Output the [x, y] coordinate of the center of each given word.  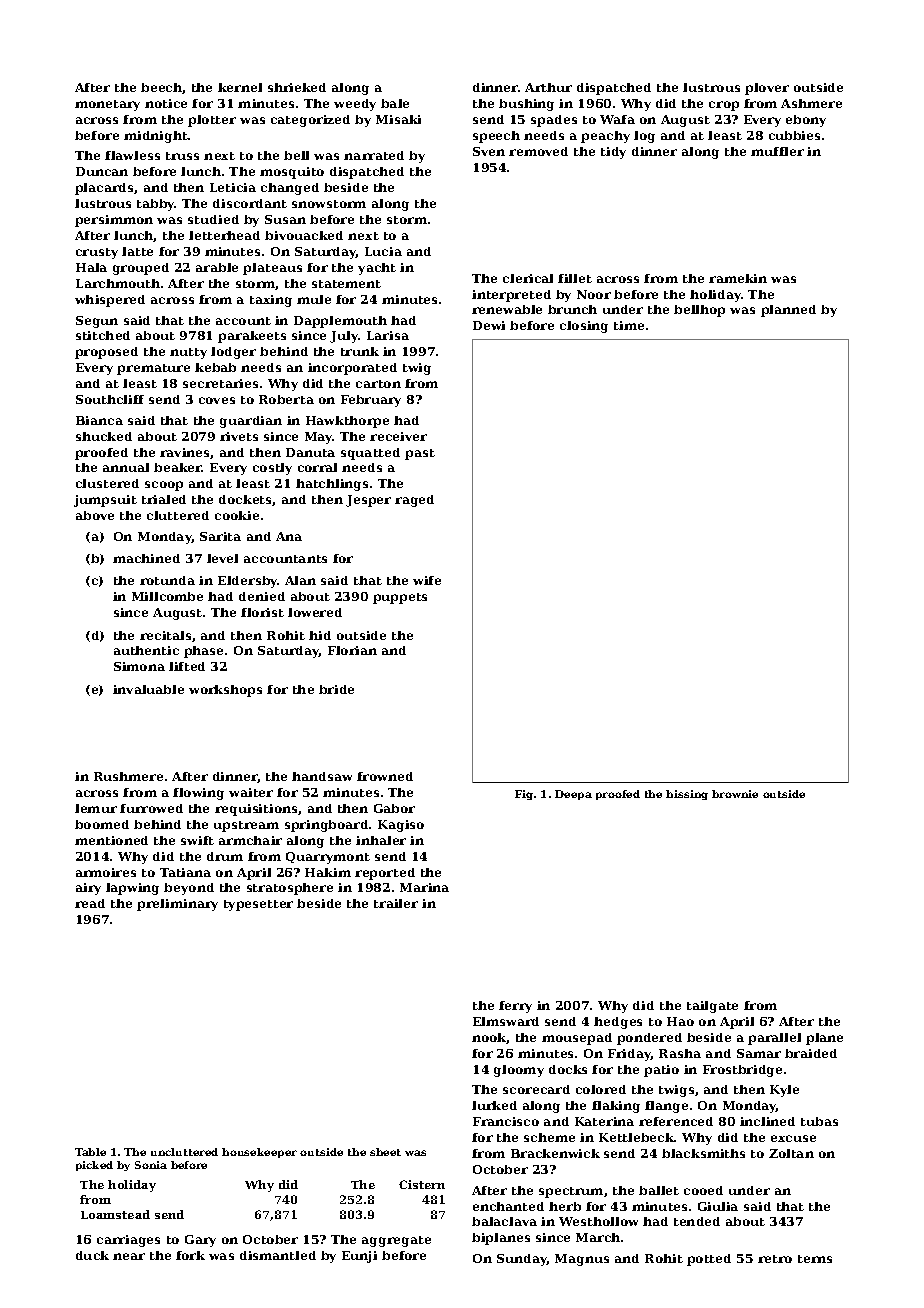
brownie [735, 794]
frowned [385, 776]
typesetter [258, 905]
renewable [507, 309]
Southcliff [110, 399]
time [629, 325]
